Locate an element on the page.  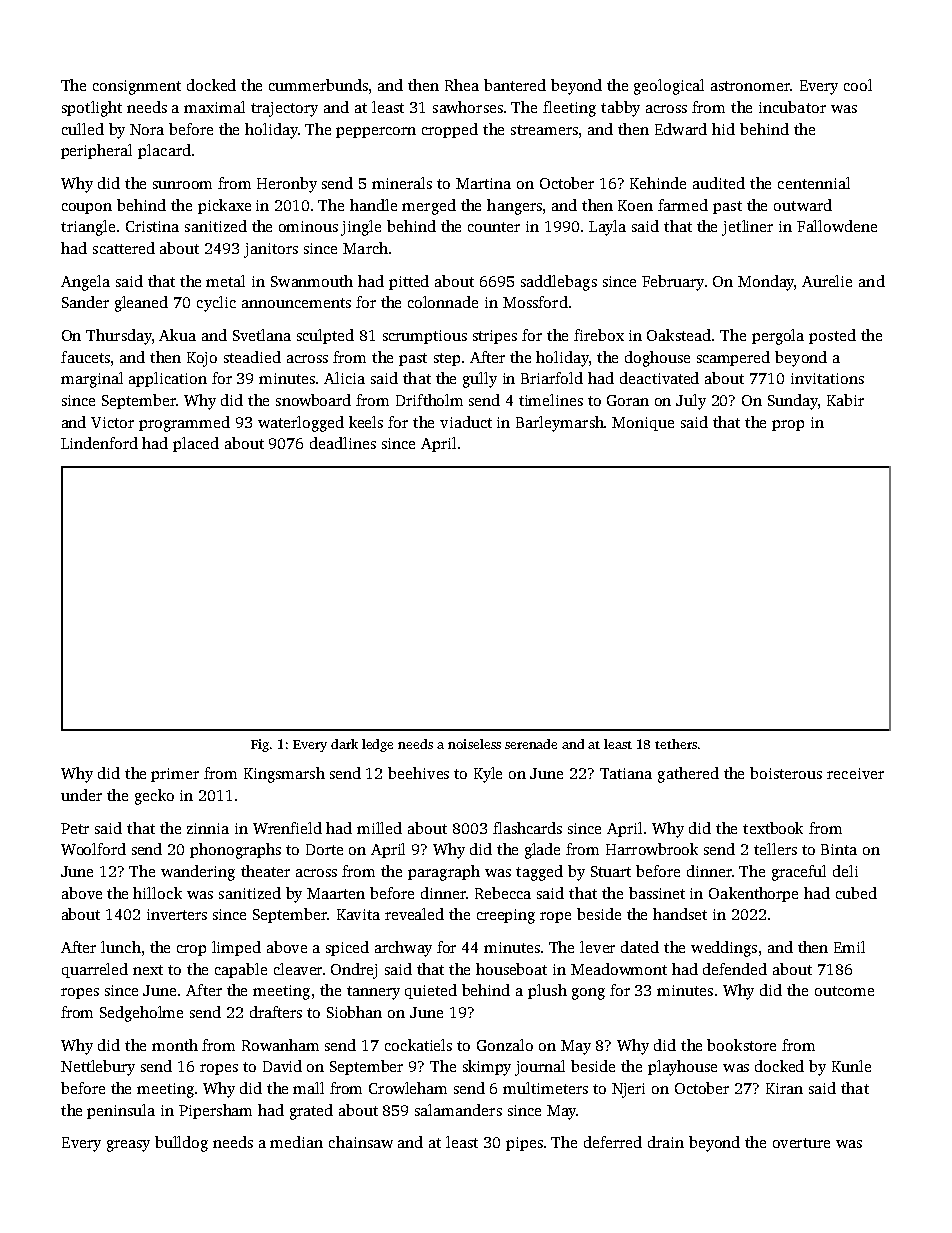
primer is located at coordinates (175, 775).
